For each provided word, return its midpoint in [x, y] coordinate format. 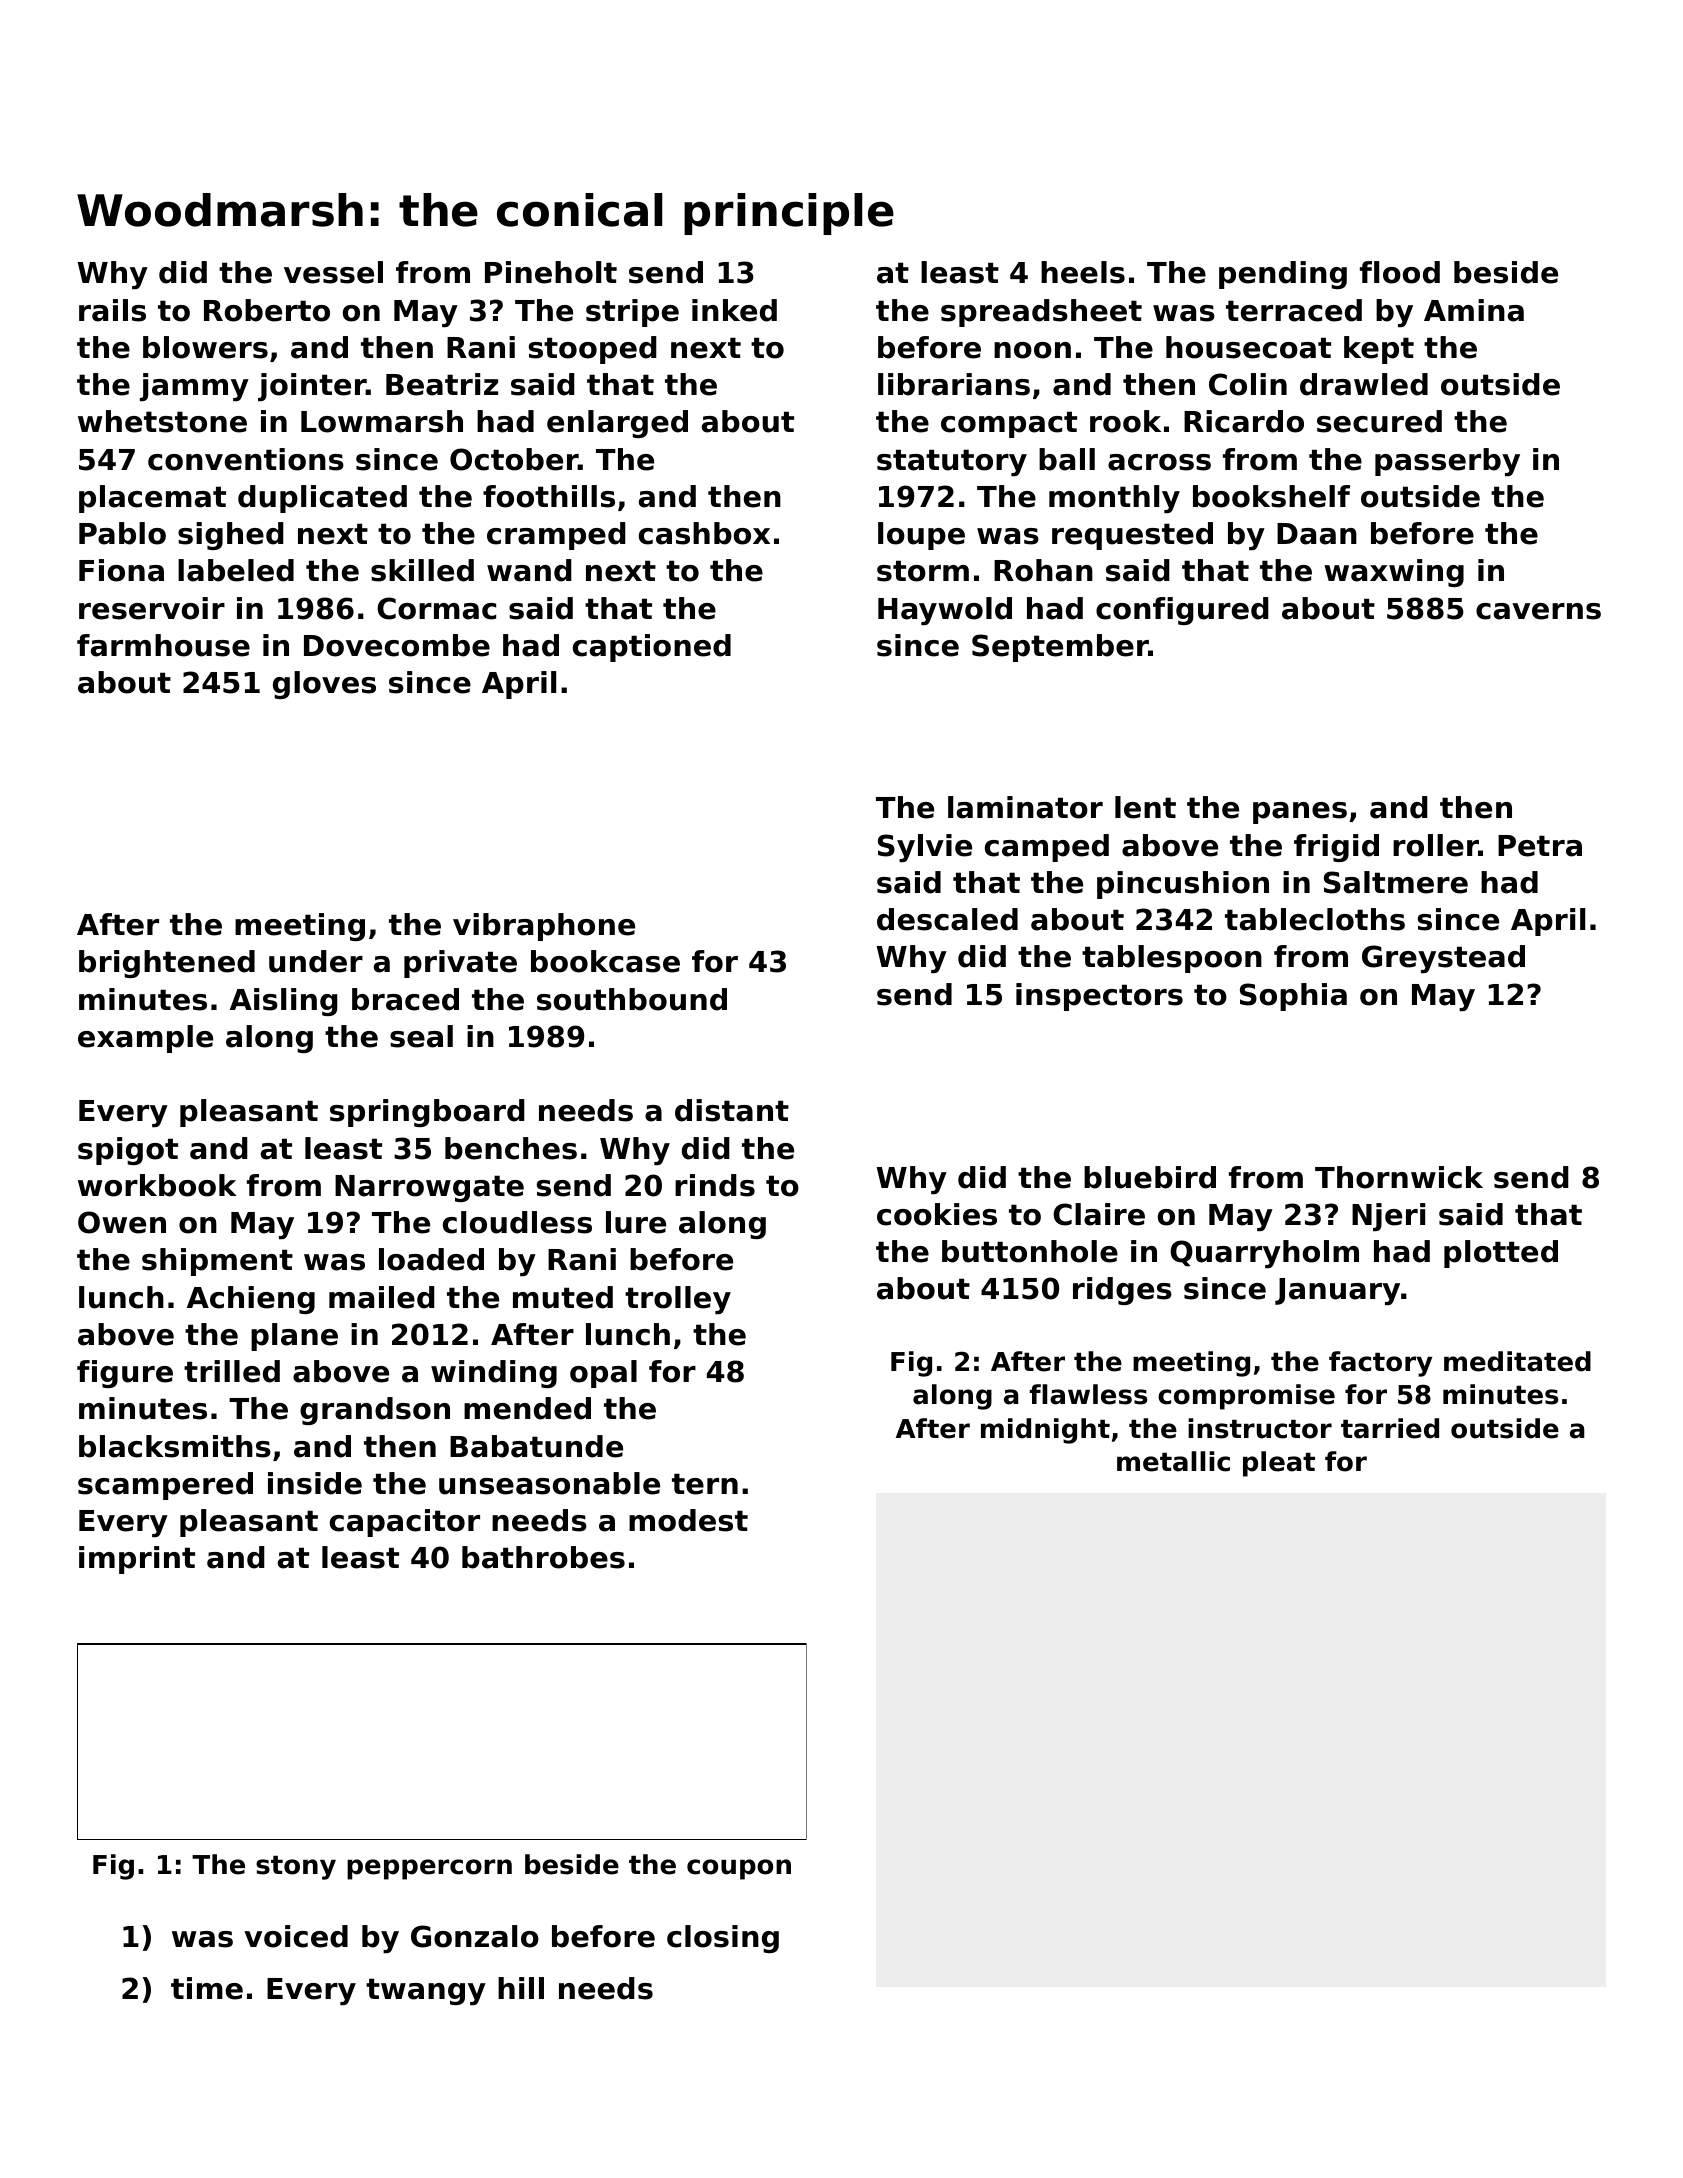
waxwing [1394, 573]
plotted [1501, 1254]
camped [1047, 848]
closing [723, 1939]
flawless [1088, 1394]
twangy [426, 1991]
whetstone [162, 421]
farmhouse [163, 645]
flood [1400, 272]
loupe [921, 536]
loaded [431, 1259]
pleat [1279, 1464]
